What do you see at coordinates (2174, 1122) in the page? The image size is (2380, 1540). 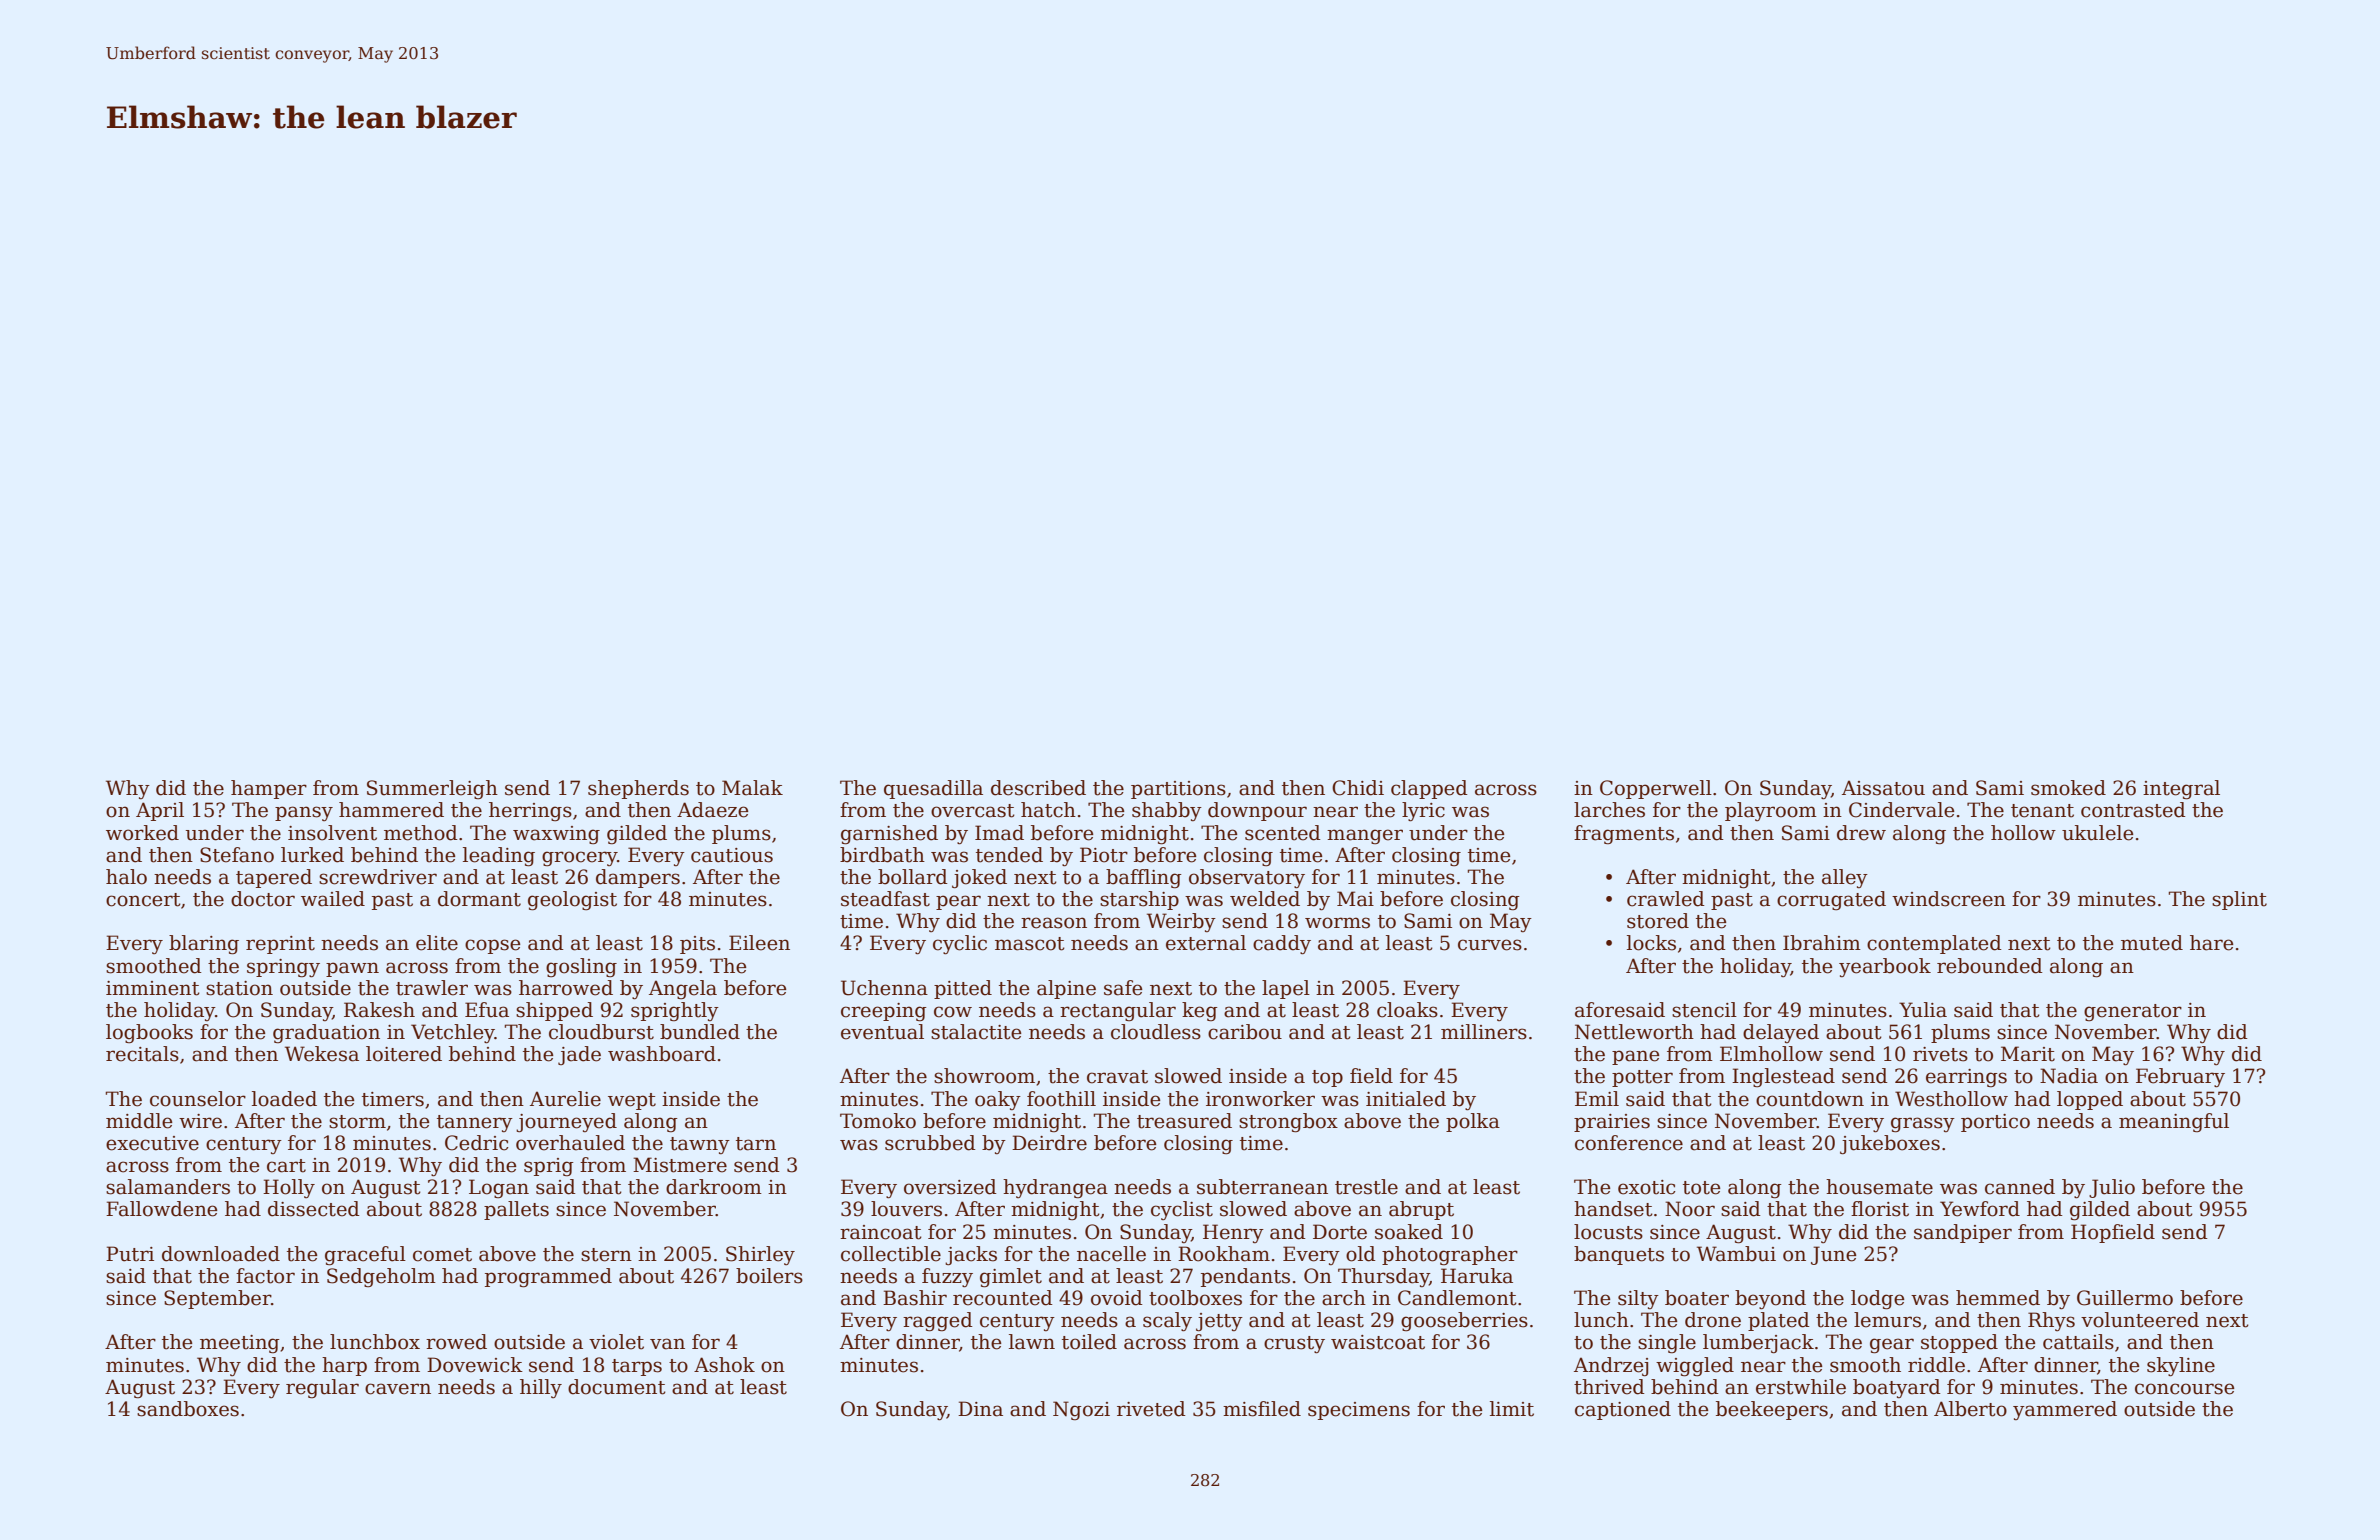 I see `meaningful` at bounding box center [2174, 1122].
